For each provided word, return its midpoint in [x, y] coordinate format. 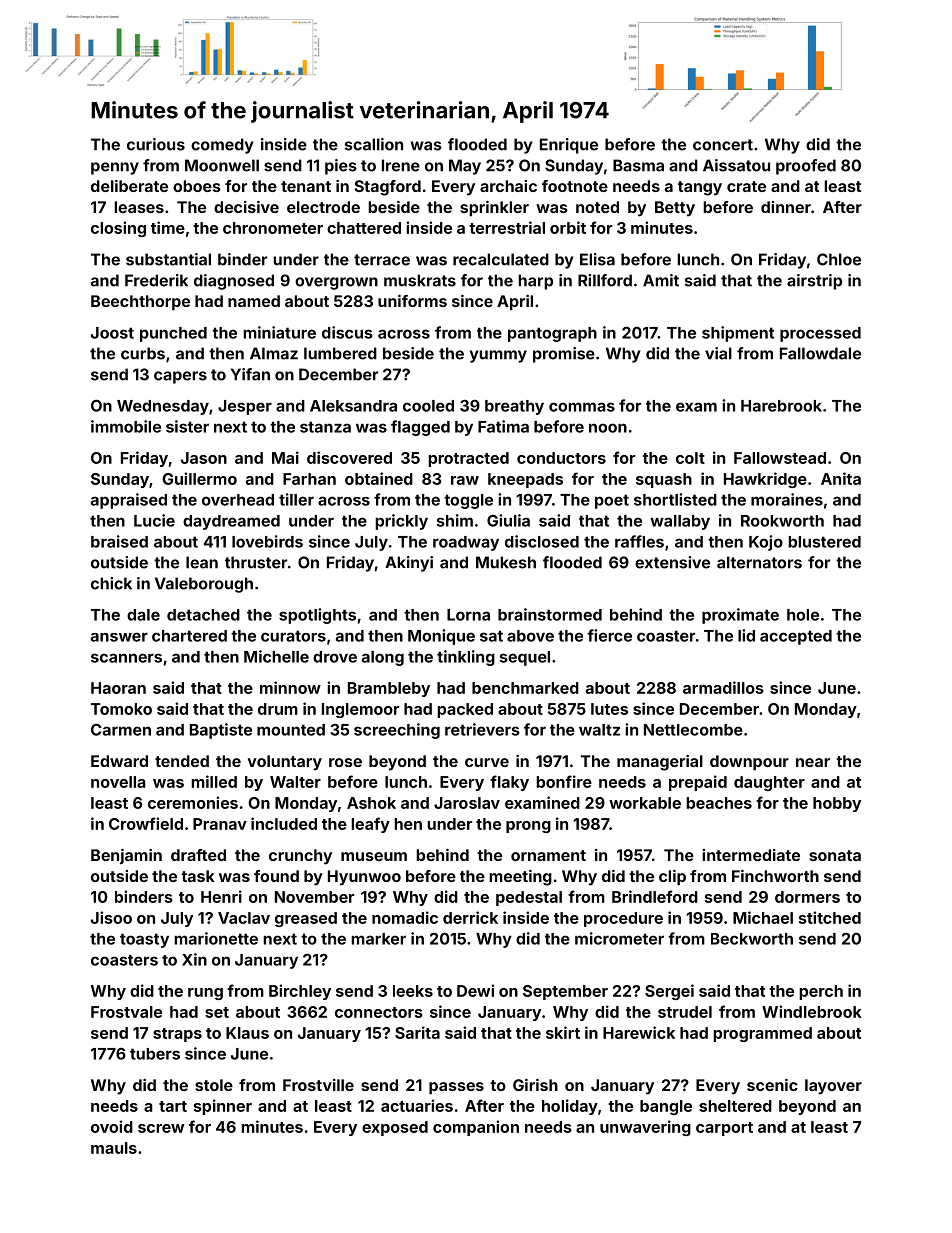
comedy [222, 146]
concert [723, 145]
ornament [548, 855]
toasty [144, 940]
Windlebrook [812, 1011]
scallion [374, 144]
